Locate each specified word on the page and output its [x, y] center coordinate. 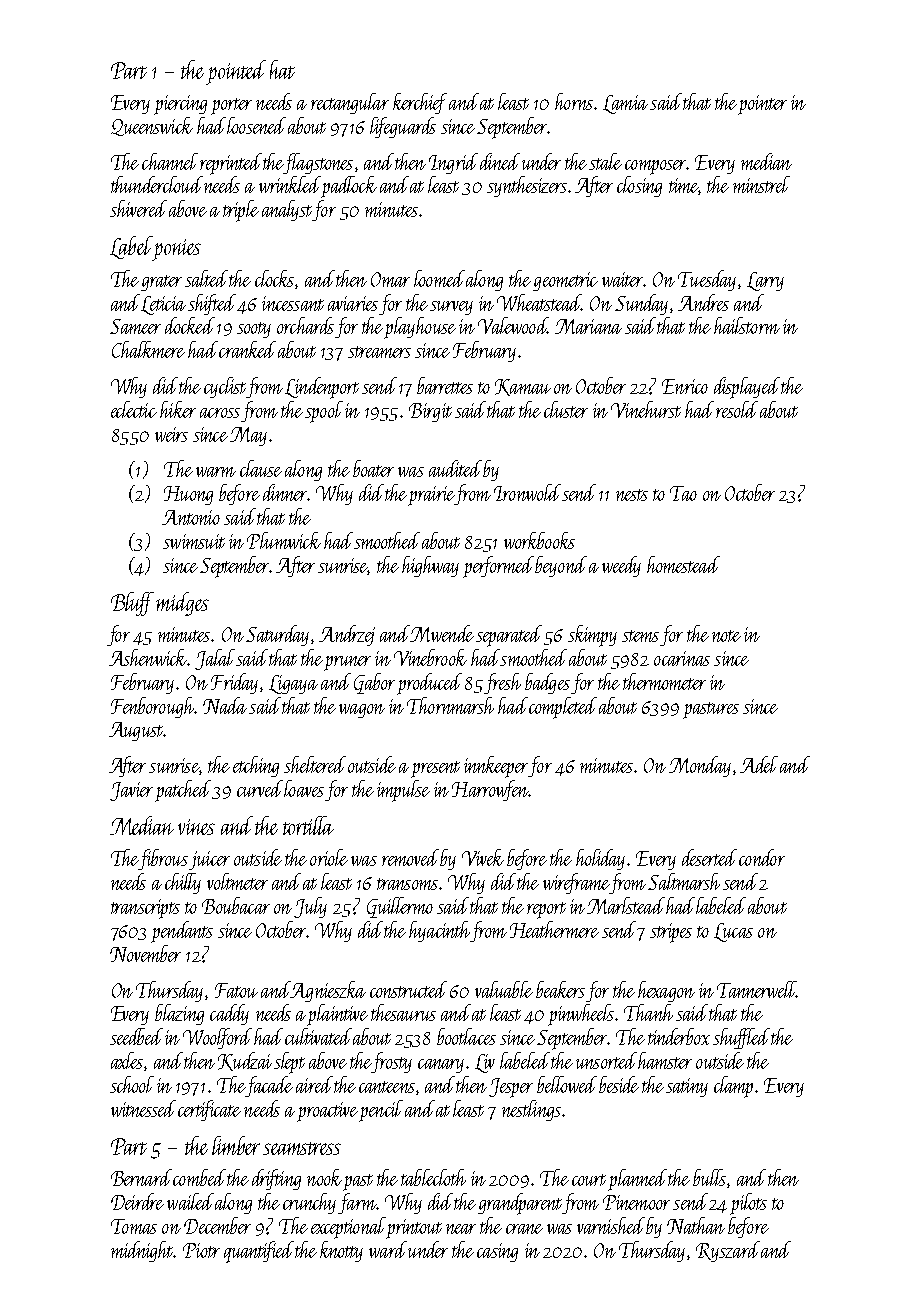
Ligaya [293, 684]
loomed [439, 278]
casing [497, 1252]
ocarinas [682, 658]
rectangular [350, 103]
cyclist [225, 387]
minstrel [761, 184]
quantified [259, 1252]
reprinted [231, 164]
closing [639, 186]
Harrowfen [490, 790]
